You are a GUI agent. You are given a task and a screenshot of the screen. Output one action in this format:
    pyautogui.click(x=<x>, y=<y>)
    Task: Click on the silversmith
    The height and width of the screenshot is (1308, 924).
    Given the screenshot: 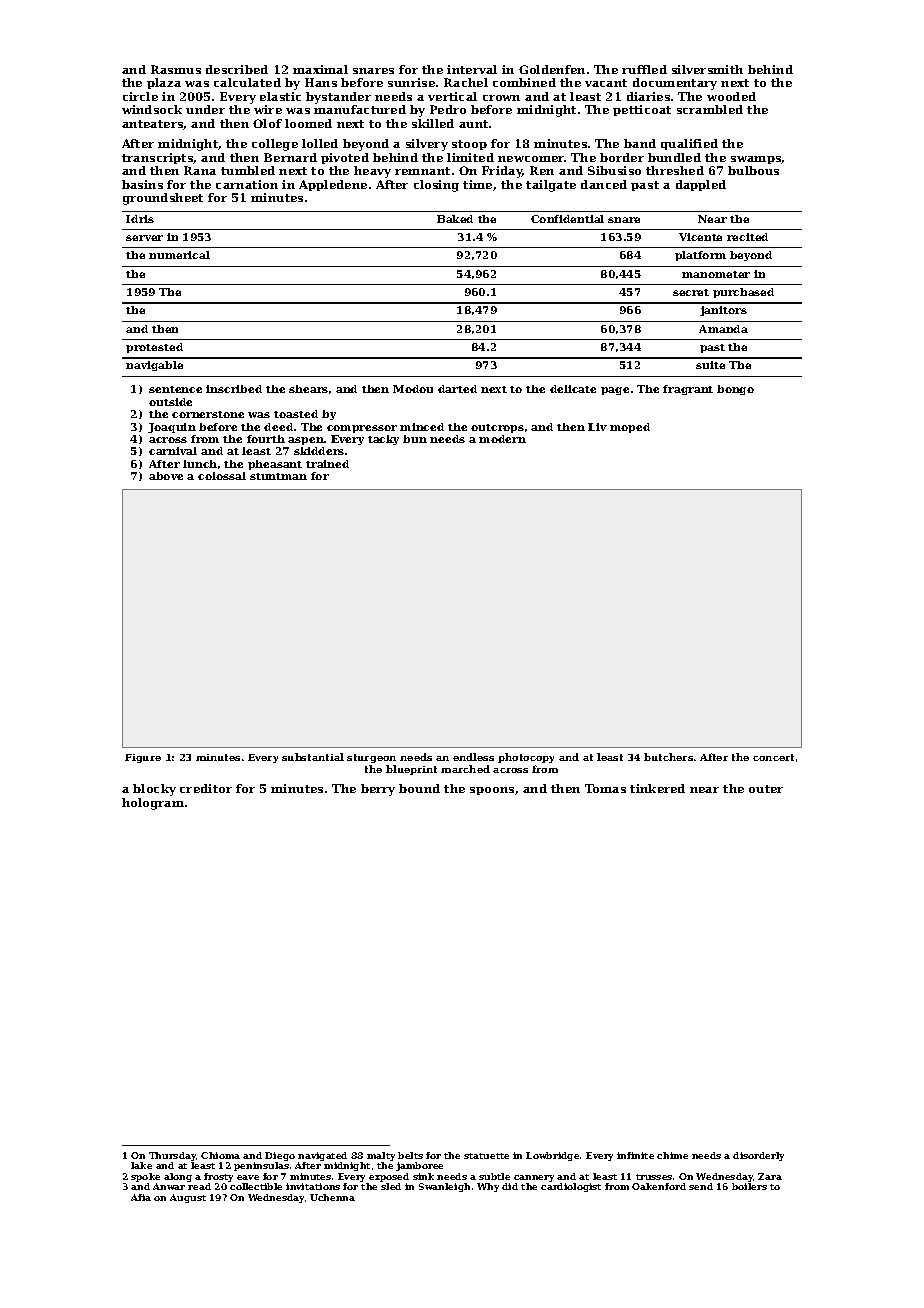 What is the action you would take?
    pyautogui.click(x=707, y=69)
